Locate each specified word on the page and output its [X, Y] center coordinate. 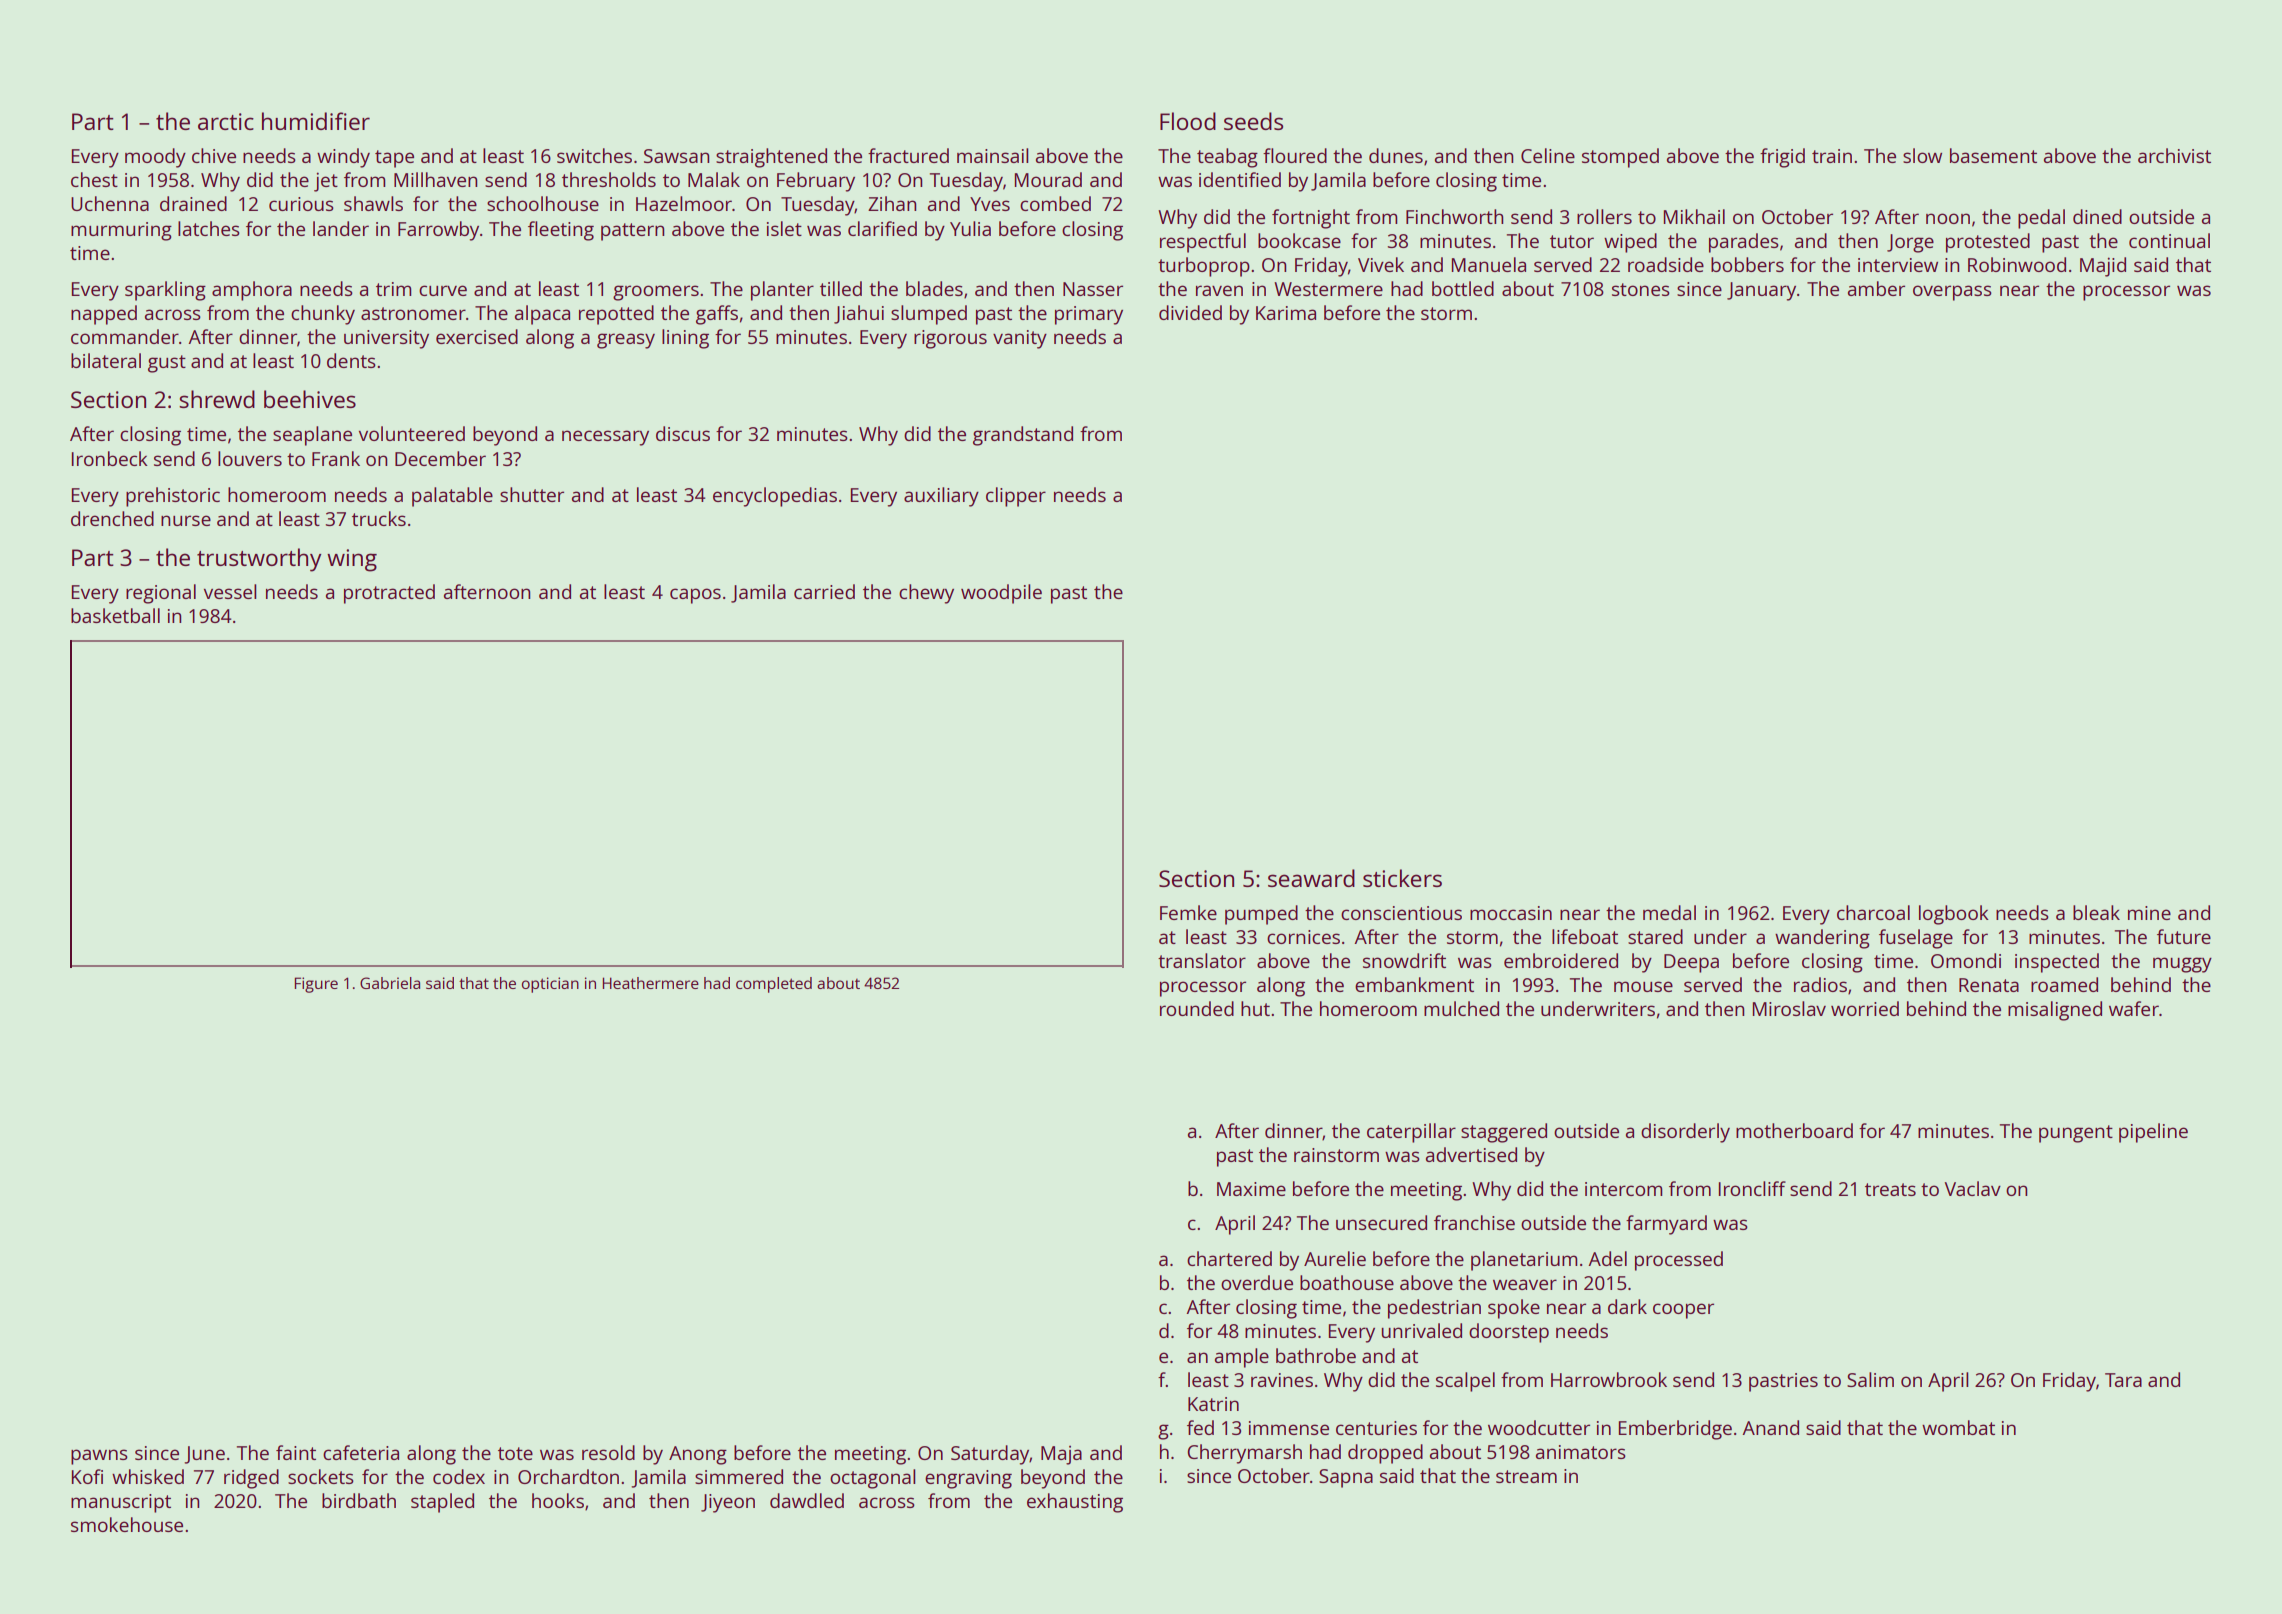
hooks [558, 1500]
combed [1055, 203]
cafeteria [361, 1452]
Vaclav [1973, 1188]
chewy [926, 594]
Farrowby [438, 231]
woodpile [1001, 594]
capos [695, 596]
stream [1526, 1476]
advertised [1471, 1154]
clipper [1016, 497]
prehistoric [173, 497]
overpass [1952, 293]
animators [1581, 1452]
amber [1876, 288]
